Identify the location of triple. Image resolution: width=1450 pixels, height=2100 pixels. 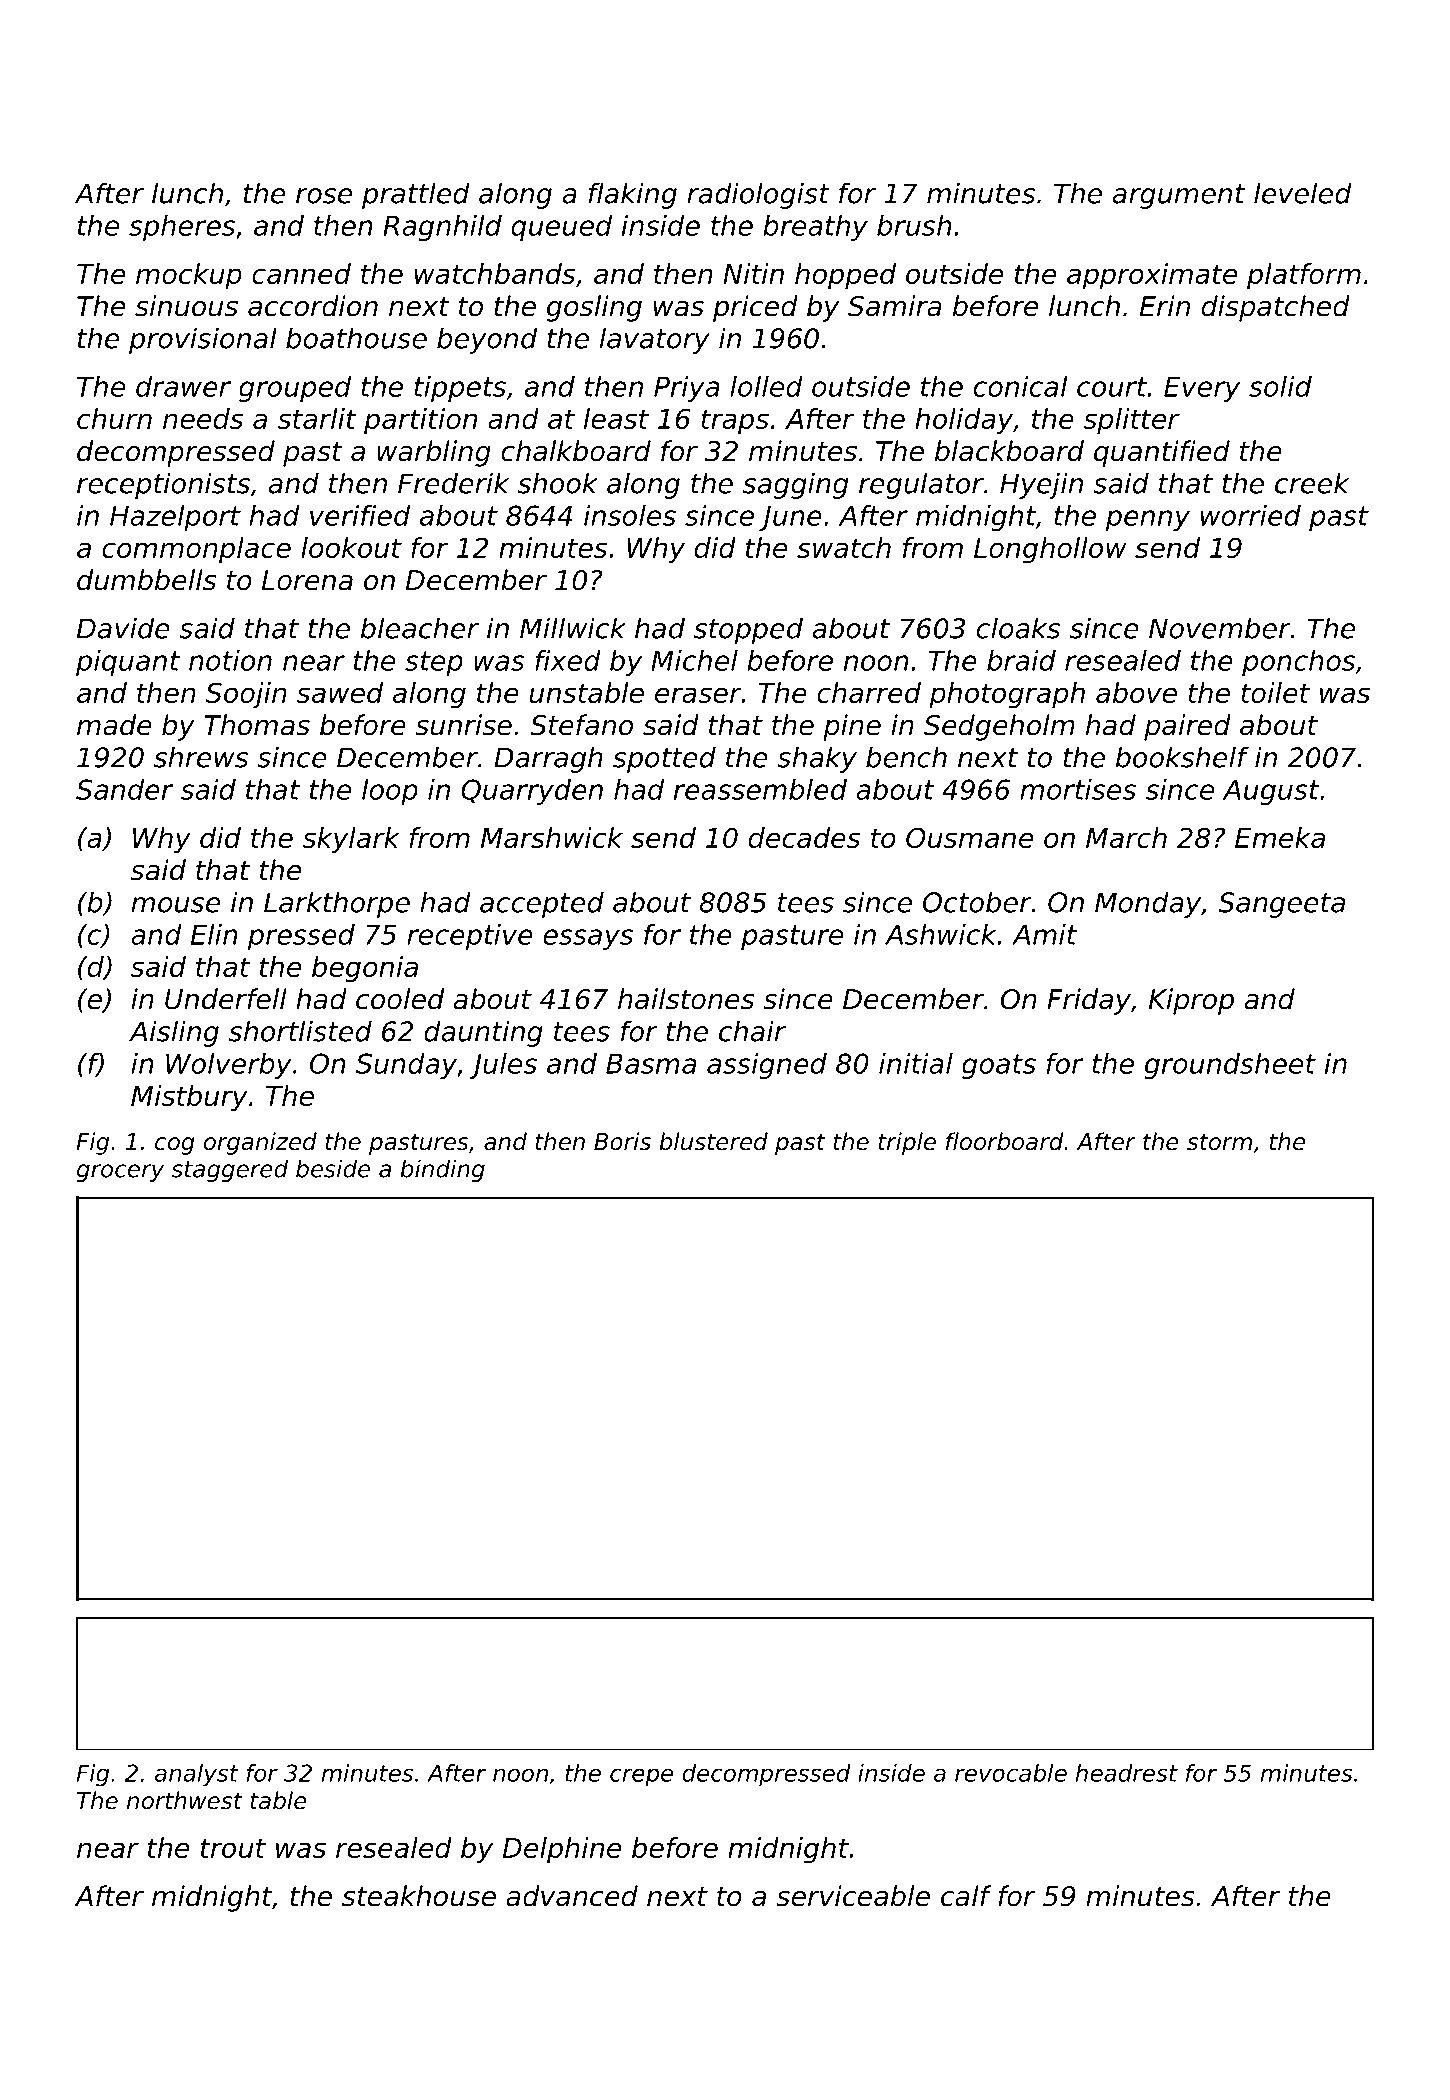
(907, 1143).
